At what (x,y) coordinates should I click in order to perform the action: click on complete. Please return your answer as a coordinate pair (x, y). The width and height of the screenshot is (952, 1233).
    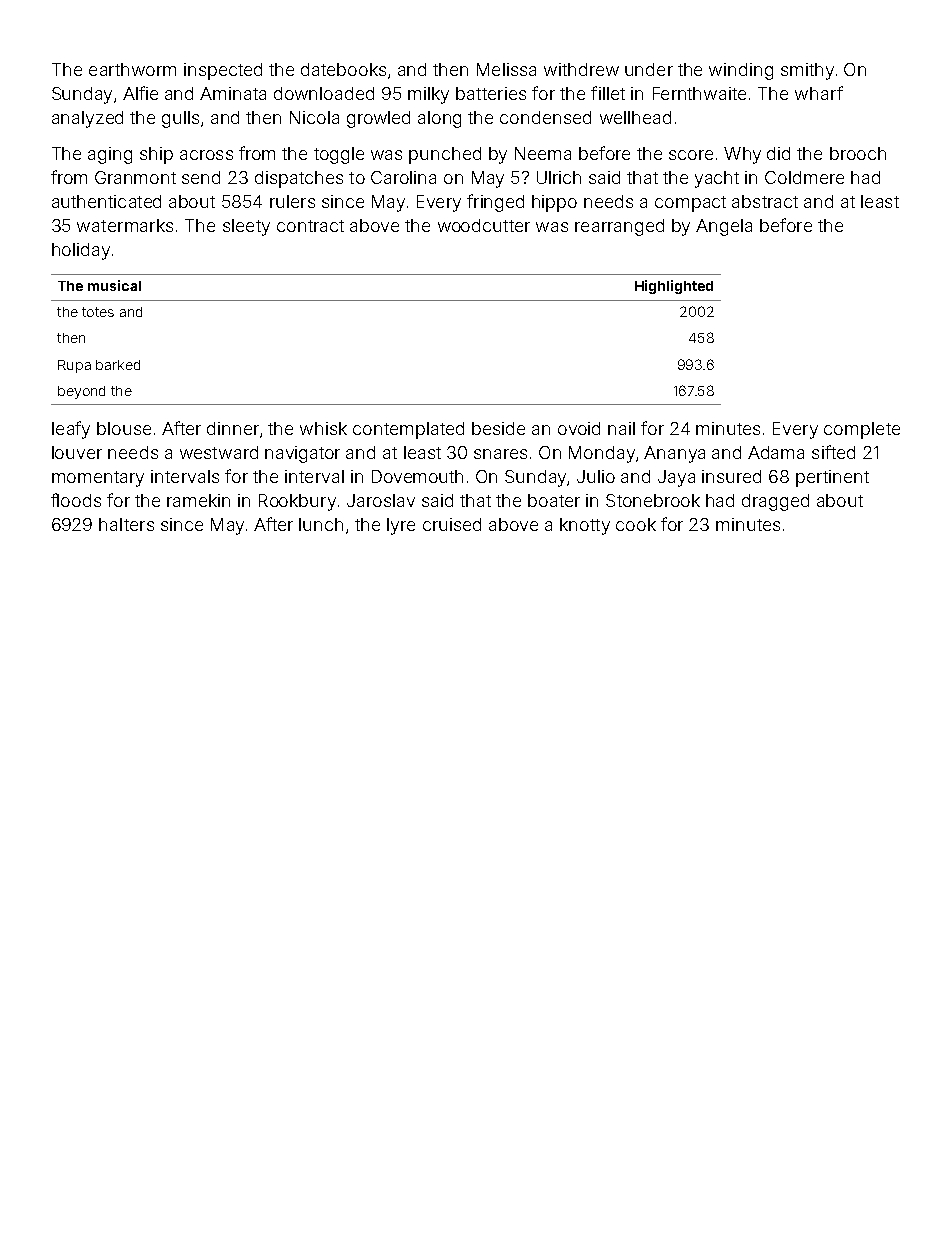
    Looking at the image, I should click on (862, 430).
